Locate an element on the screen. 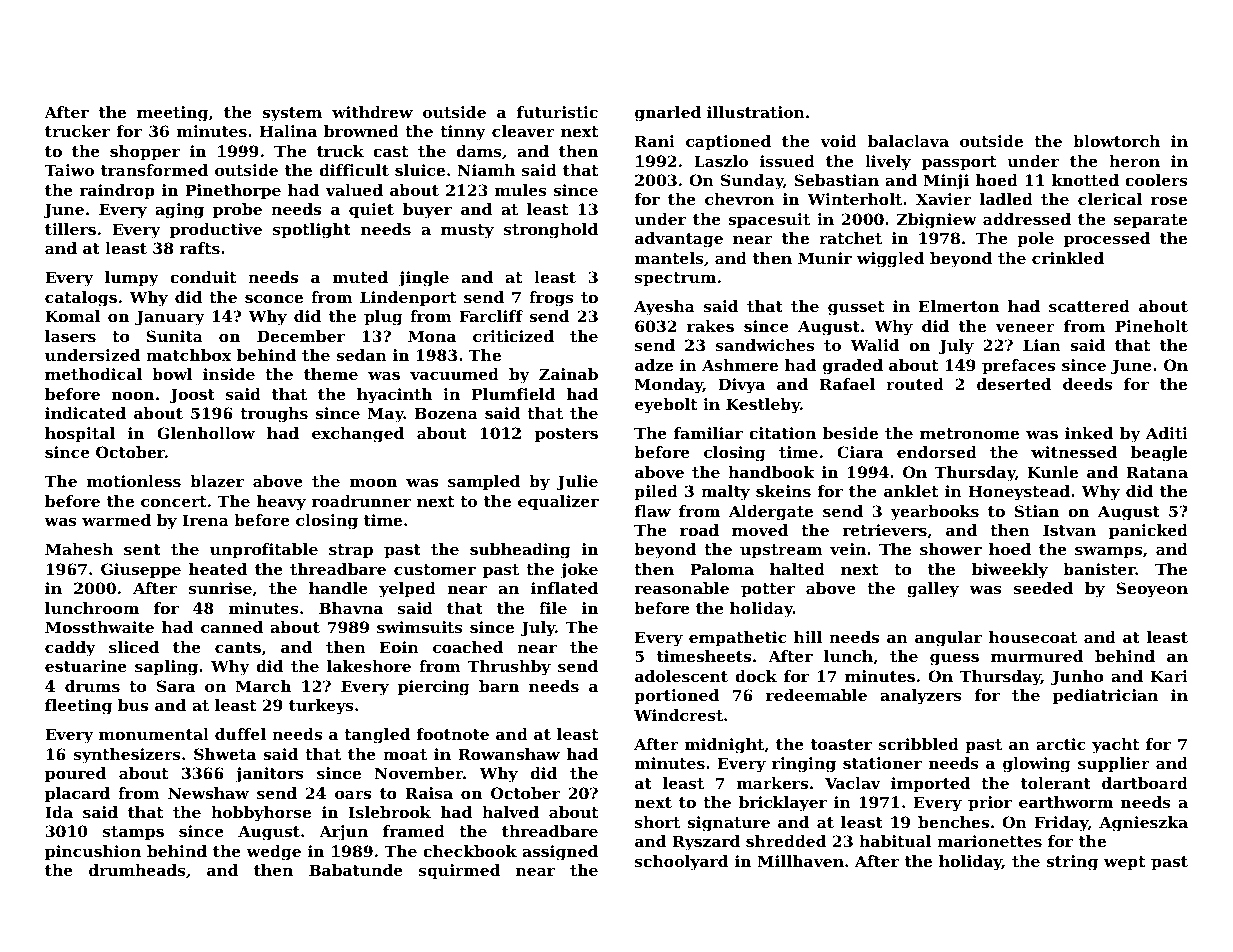 Image resolution: width=1233 pixels, height=952 pixels. gnarled is located at coordinates (668, 114).
